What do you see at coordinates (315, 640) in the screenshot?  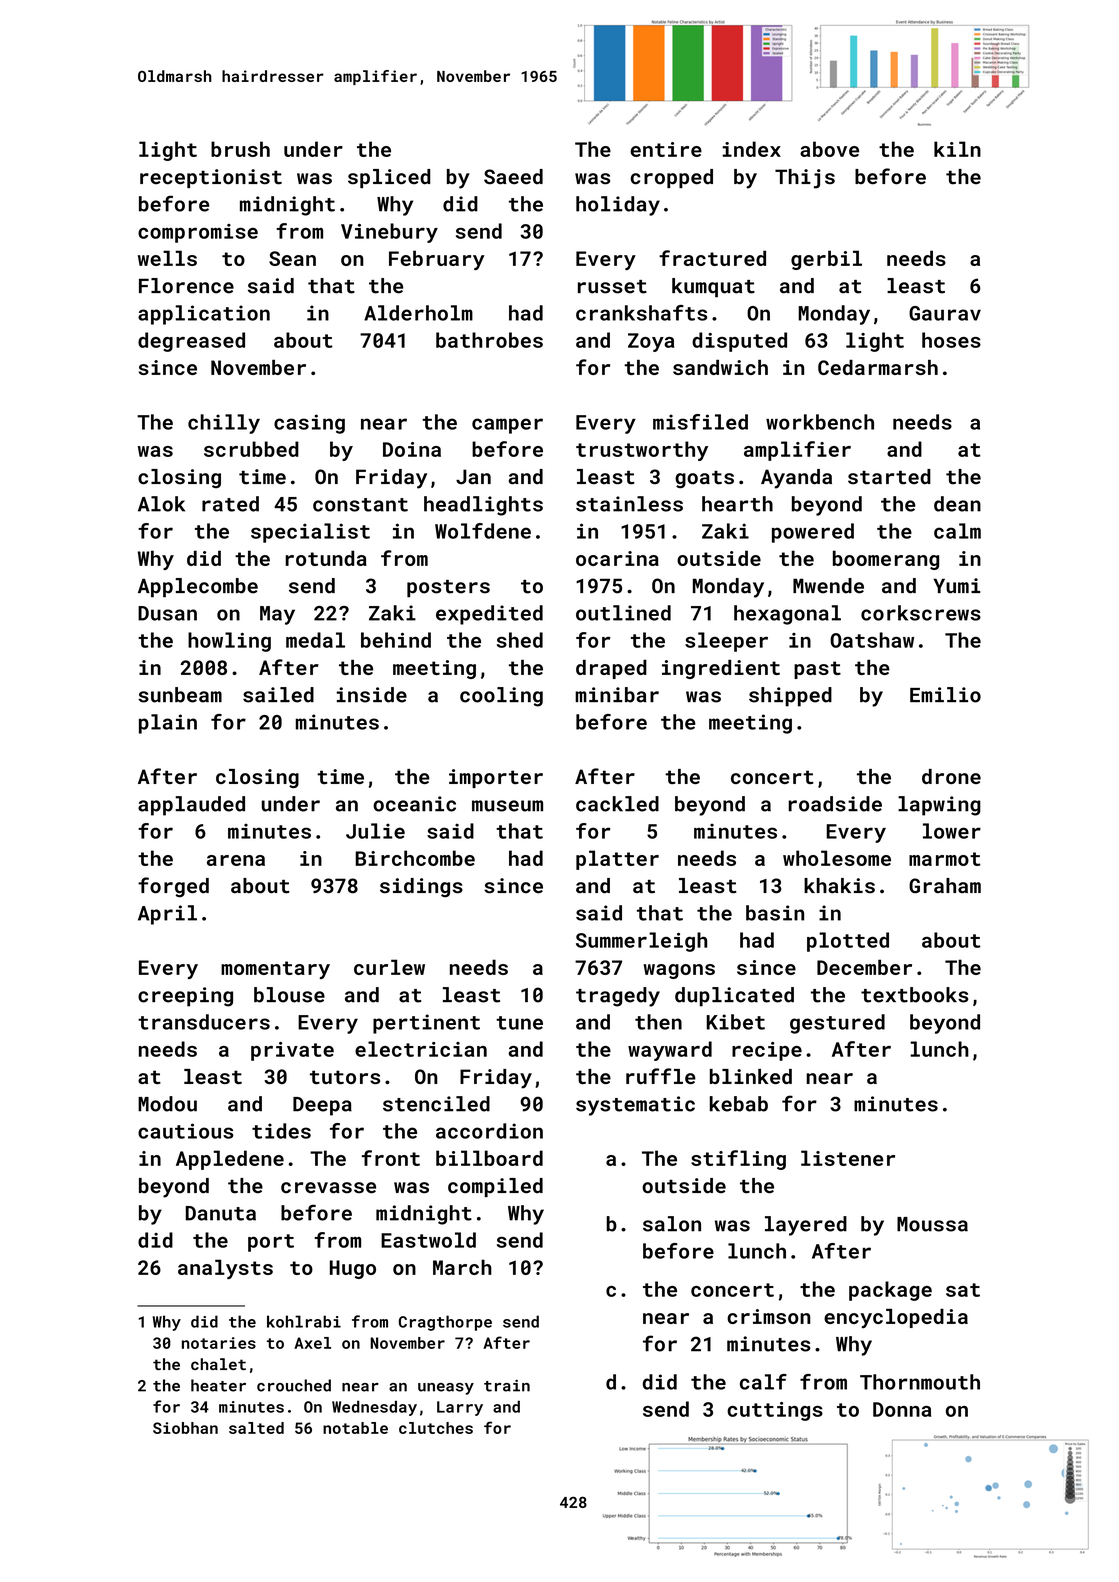 I see `medal` at bounding box center [315, 640].
